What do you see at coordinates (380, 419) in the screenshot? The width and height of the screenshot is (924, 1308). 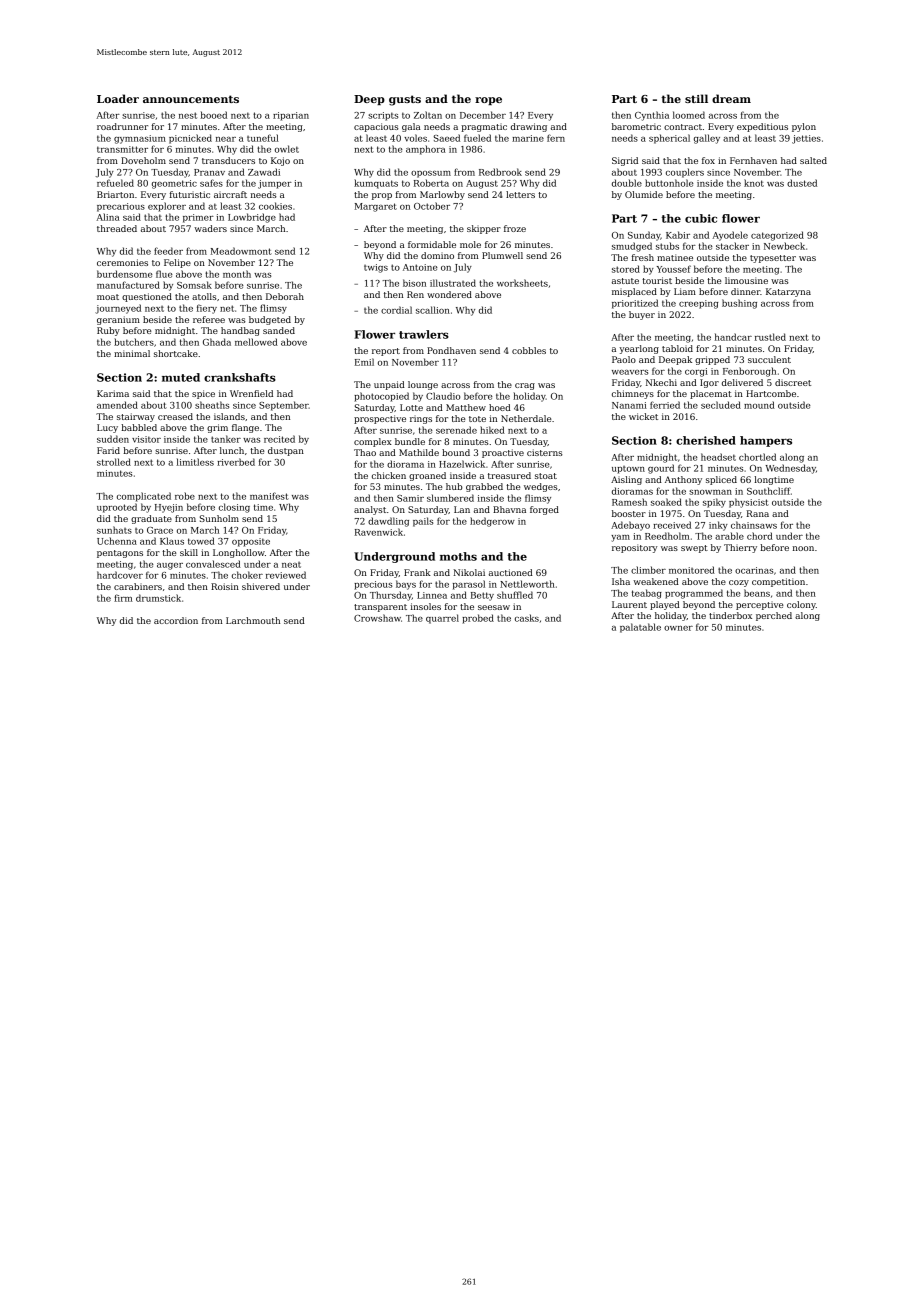 I see `prospective` at bounding box center [380, 419].
